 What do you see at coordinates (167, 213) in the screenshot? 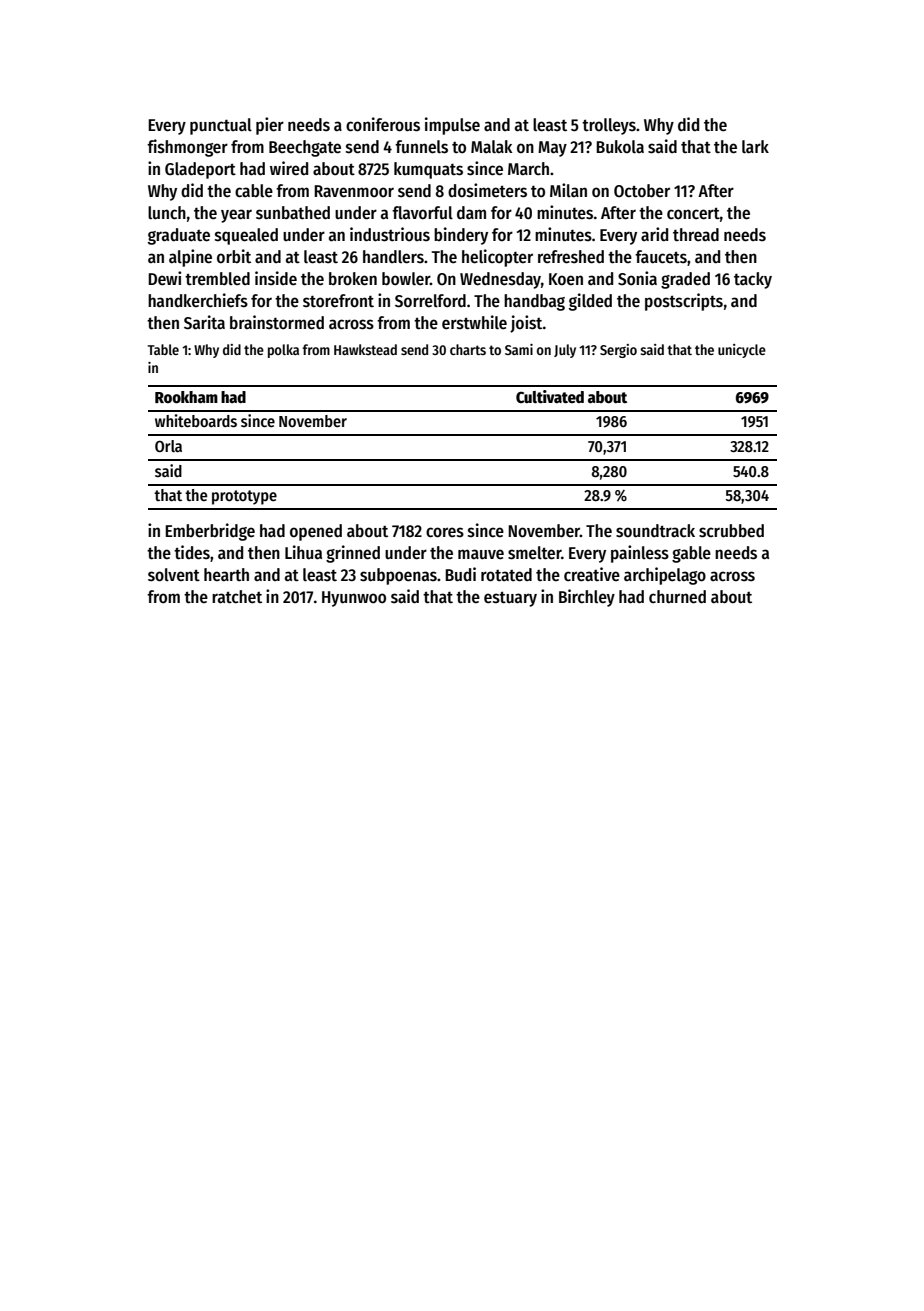
I see `lunch` at bounding box center [167, 213].
